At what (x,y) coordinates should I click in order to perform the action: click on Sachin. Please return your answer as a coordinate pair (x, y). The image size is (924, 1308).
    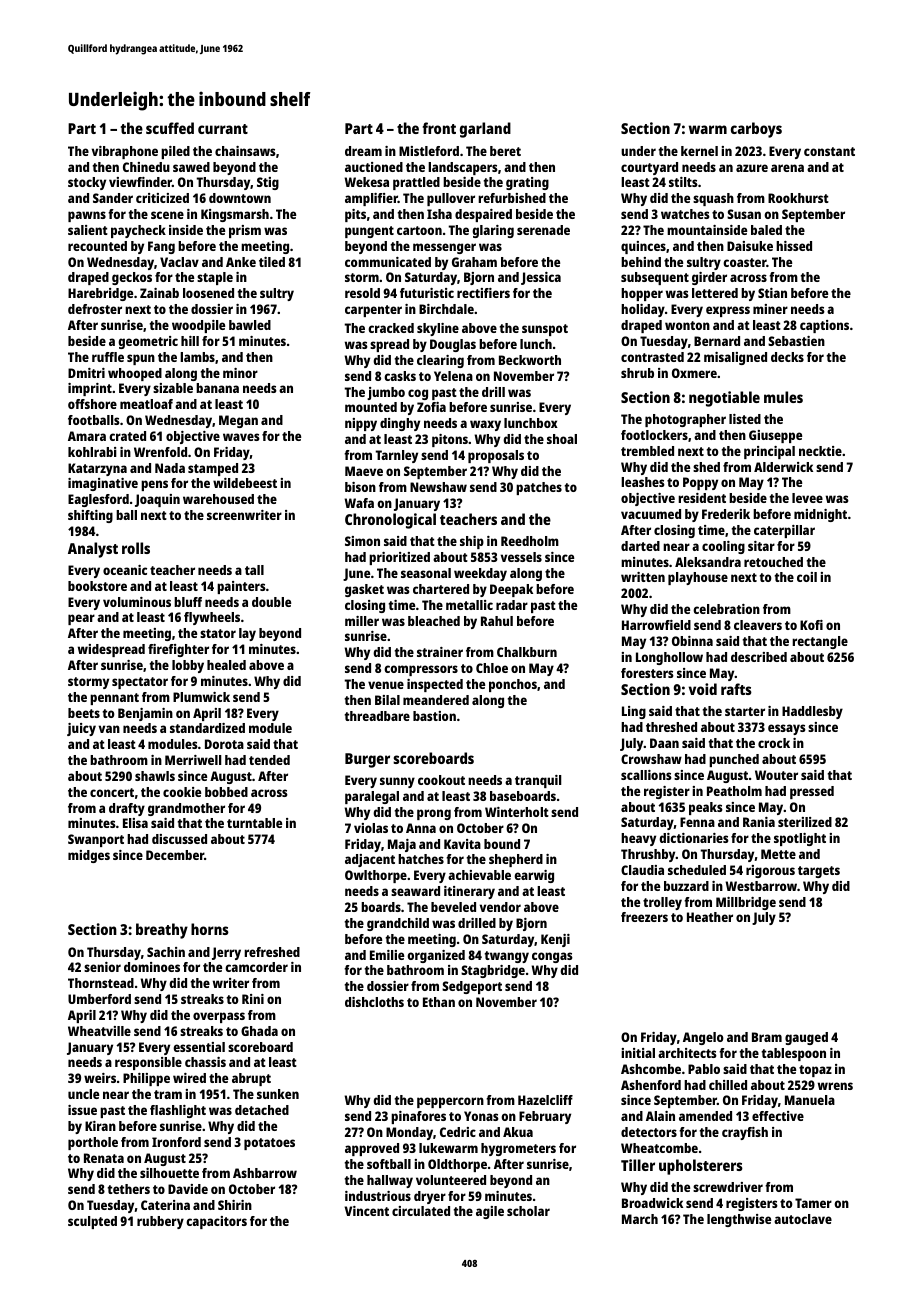
    Looking at the image, I should click on (166, 952).
